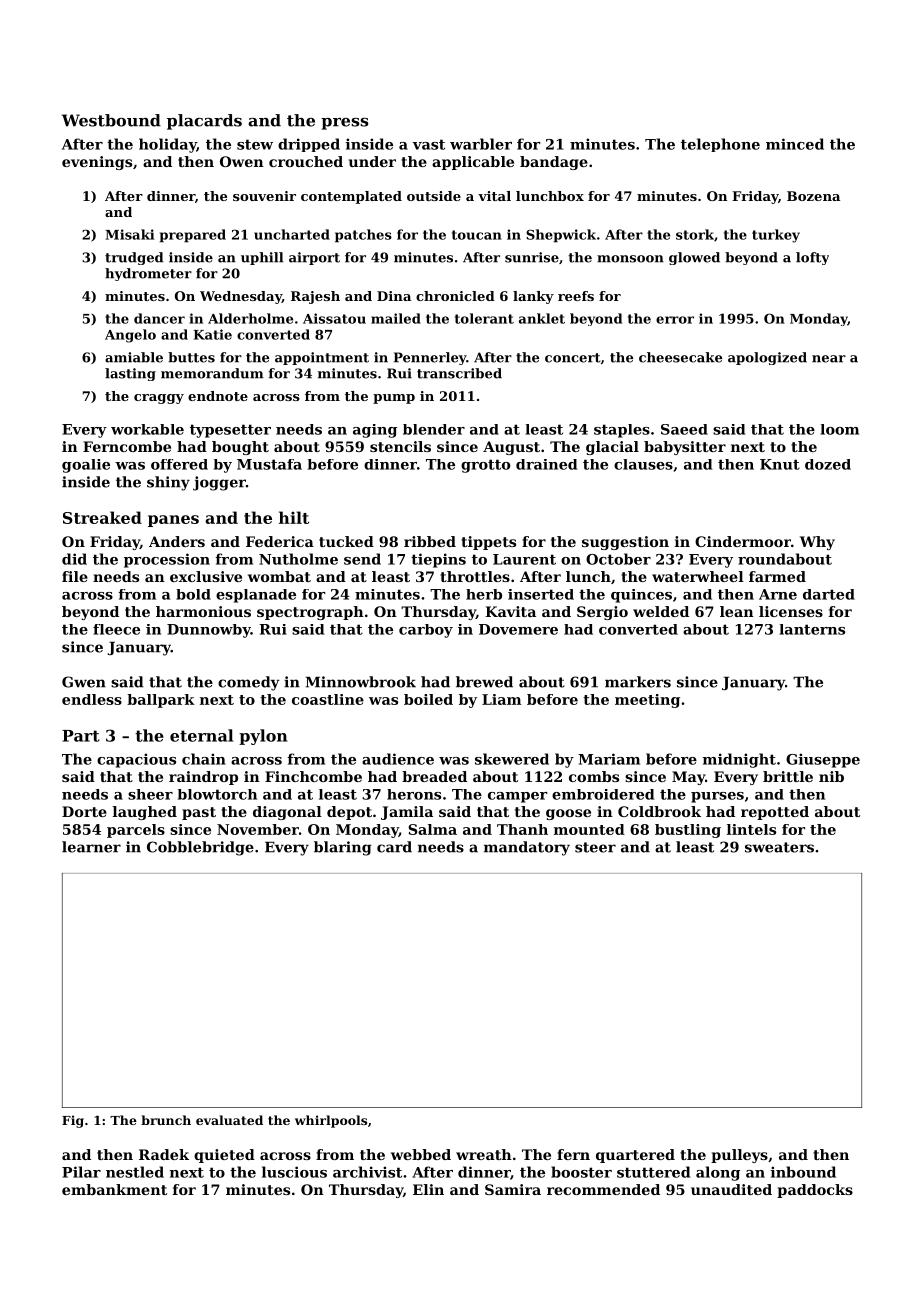 This page has height=1308, width=924. What do you see at coordinates (618, 559) in the page?
I see `October` at bounding box center [618, 559].
